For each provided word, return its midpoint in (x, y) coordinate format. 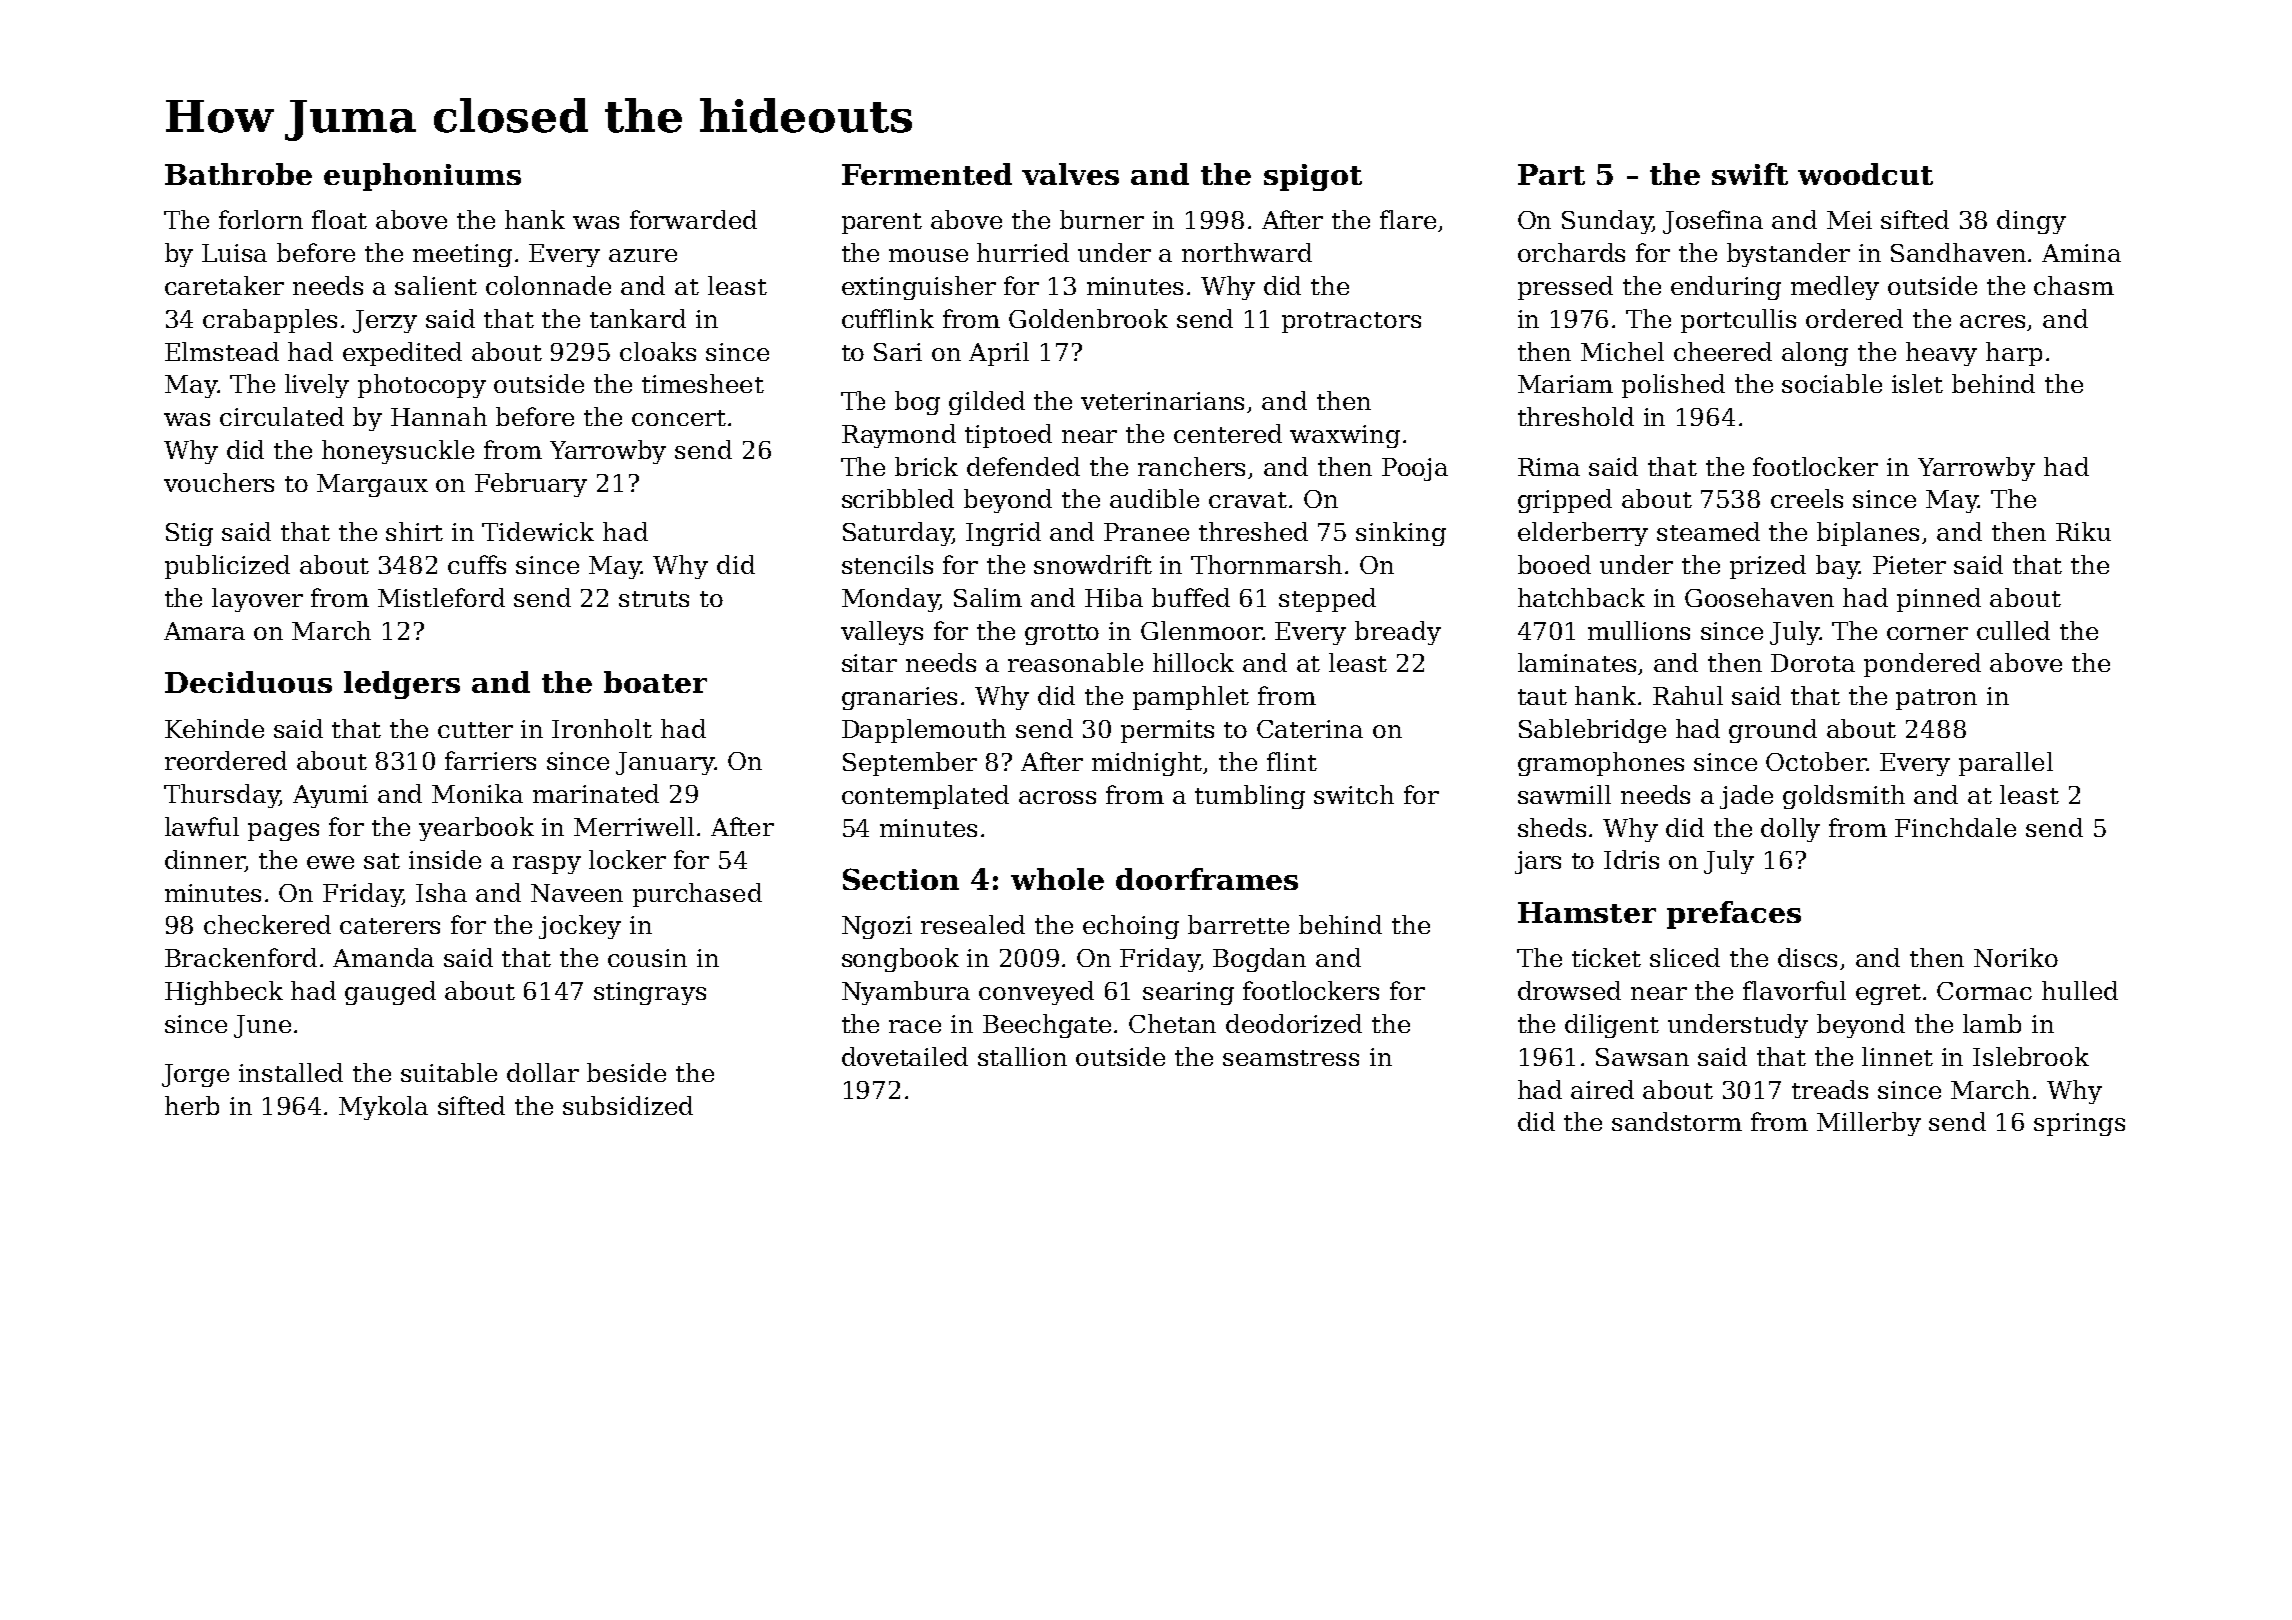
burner (1102, 219)
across (1057, 797)
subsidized (628, 1105)
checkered (267, 924)
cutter (475, 730)
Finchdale (1955, 827)
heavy (1941, 354)
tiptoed (1008, 436)
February (531, 485)
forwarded (693, 219)
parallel (2006, 764)
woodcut (1865, 174)
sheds (1552, 827)
